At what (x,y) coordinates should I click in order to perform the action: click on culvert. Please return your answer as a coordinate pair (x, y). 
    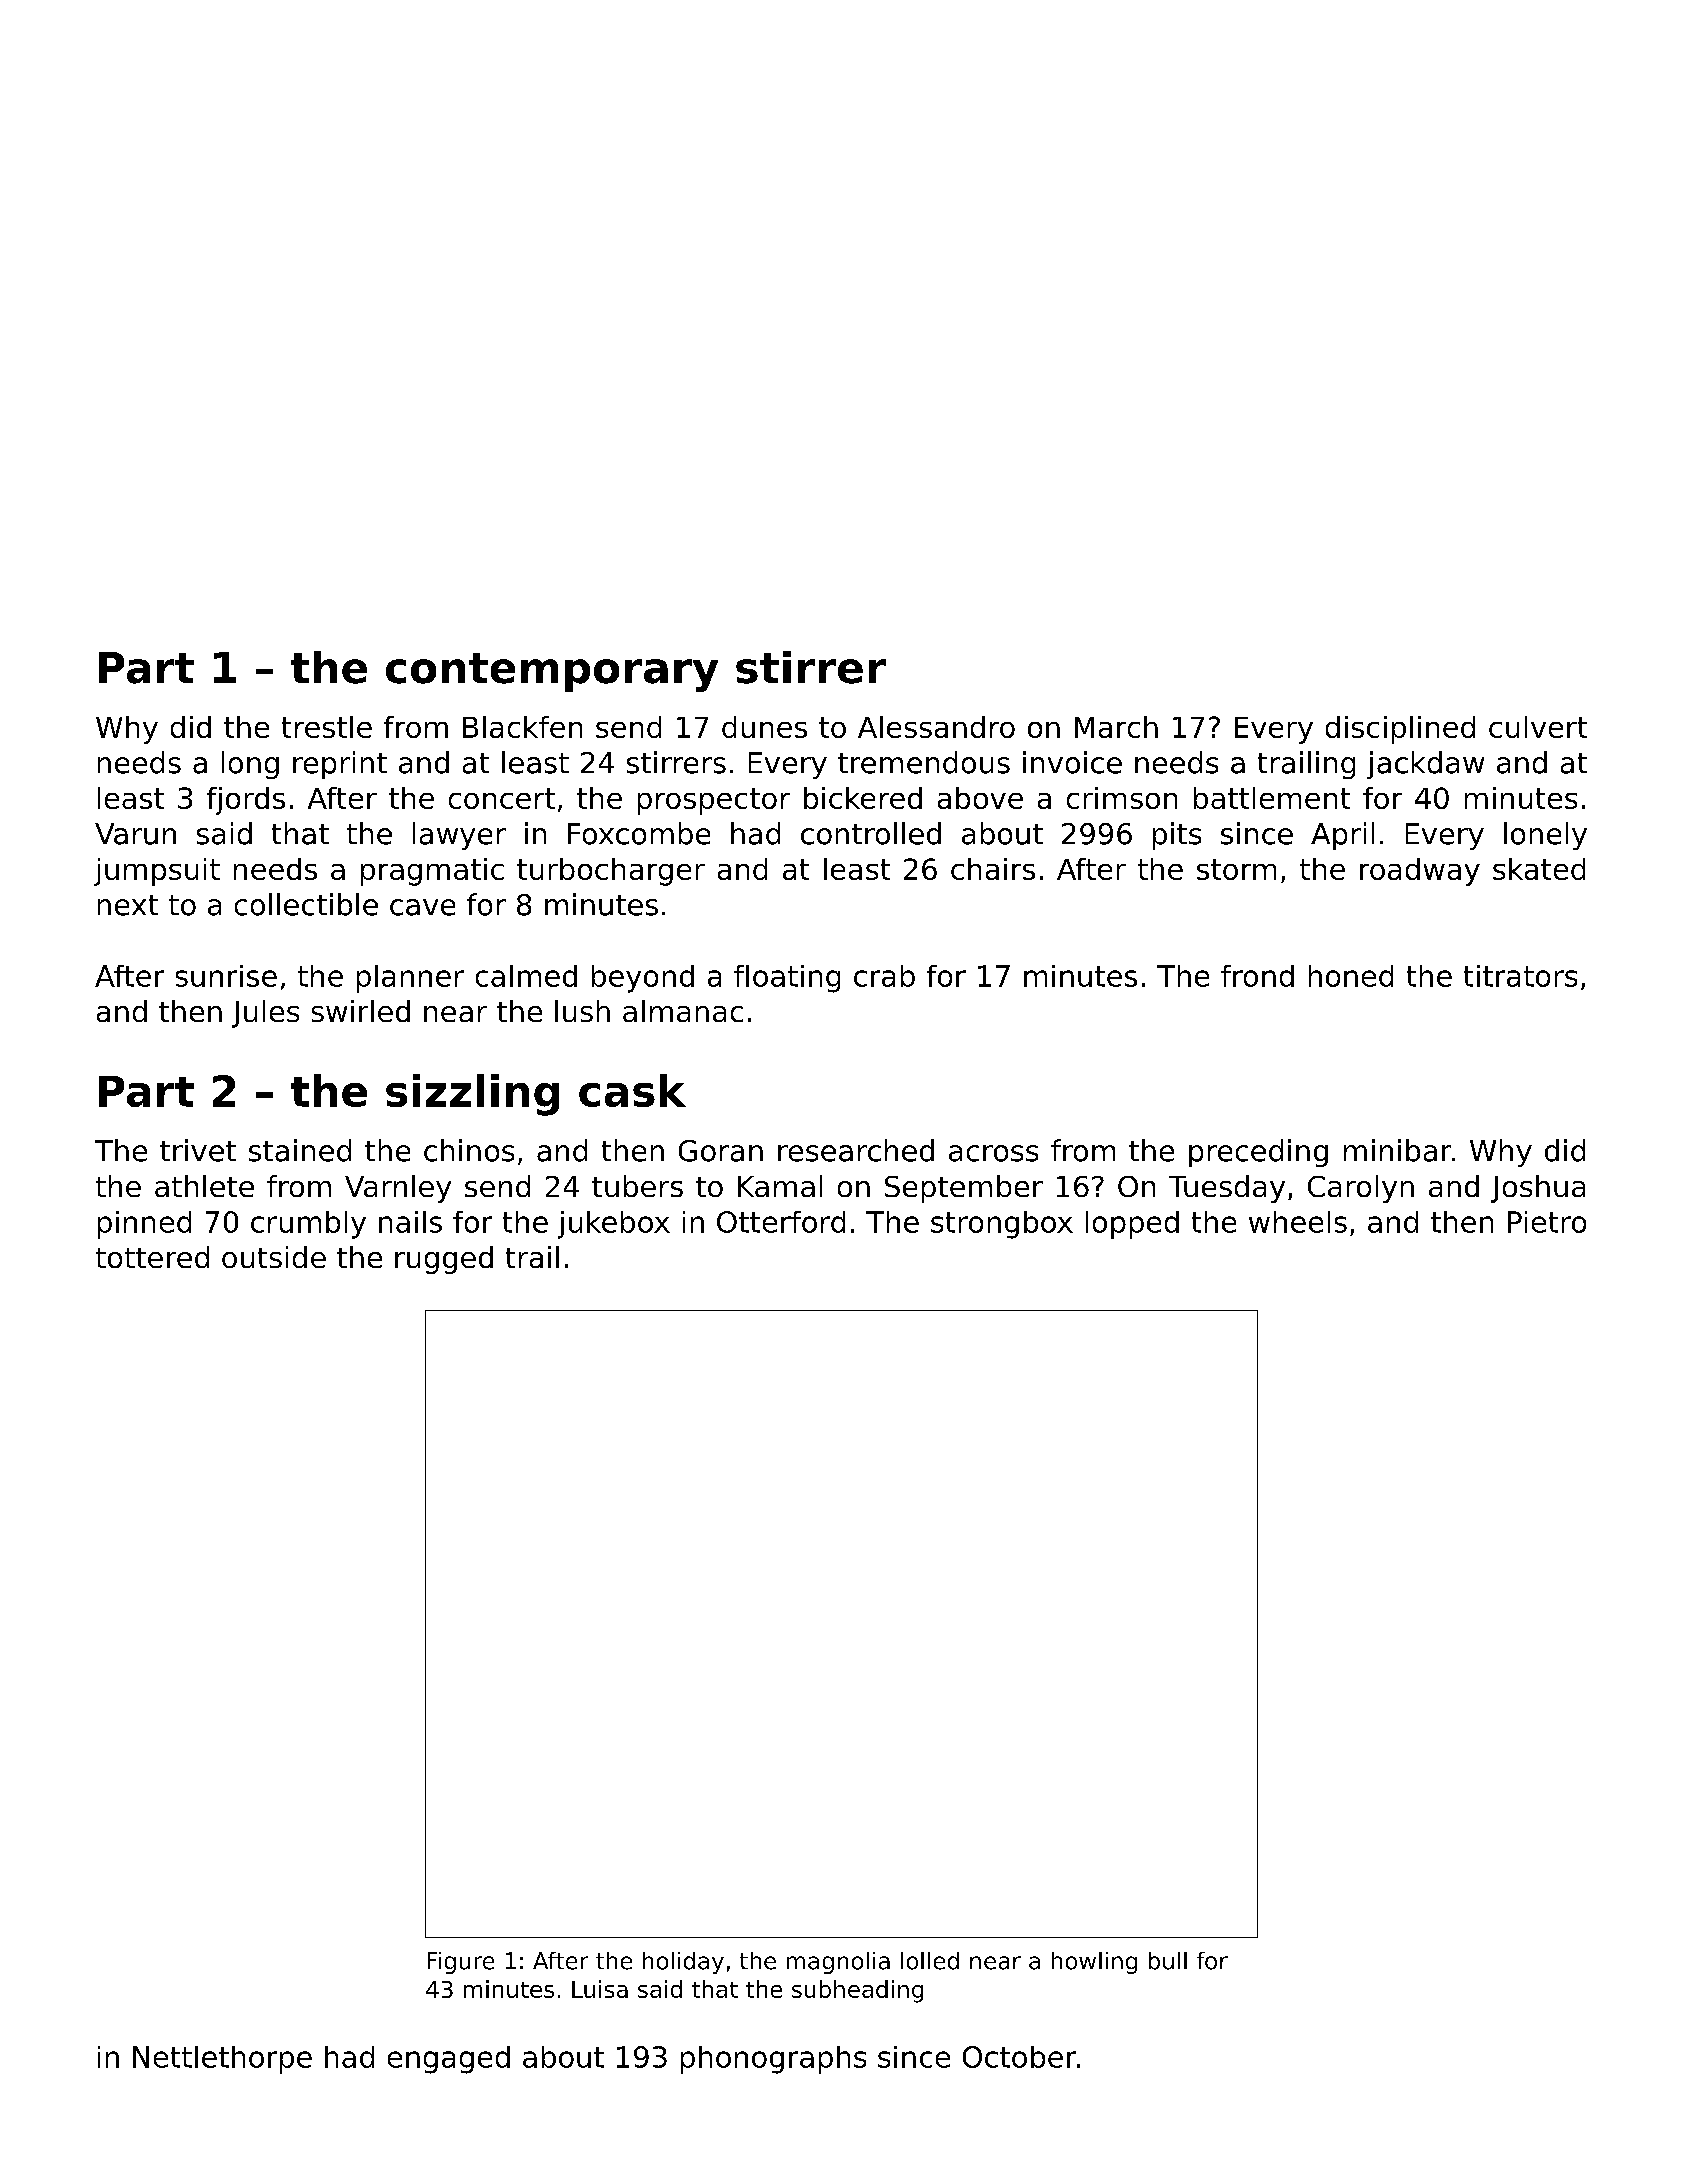
    Looking at the image, I should click on (1538, 727).
